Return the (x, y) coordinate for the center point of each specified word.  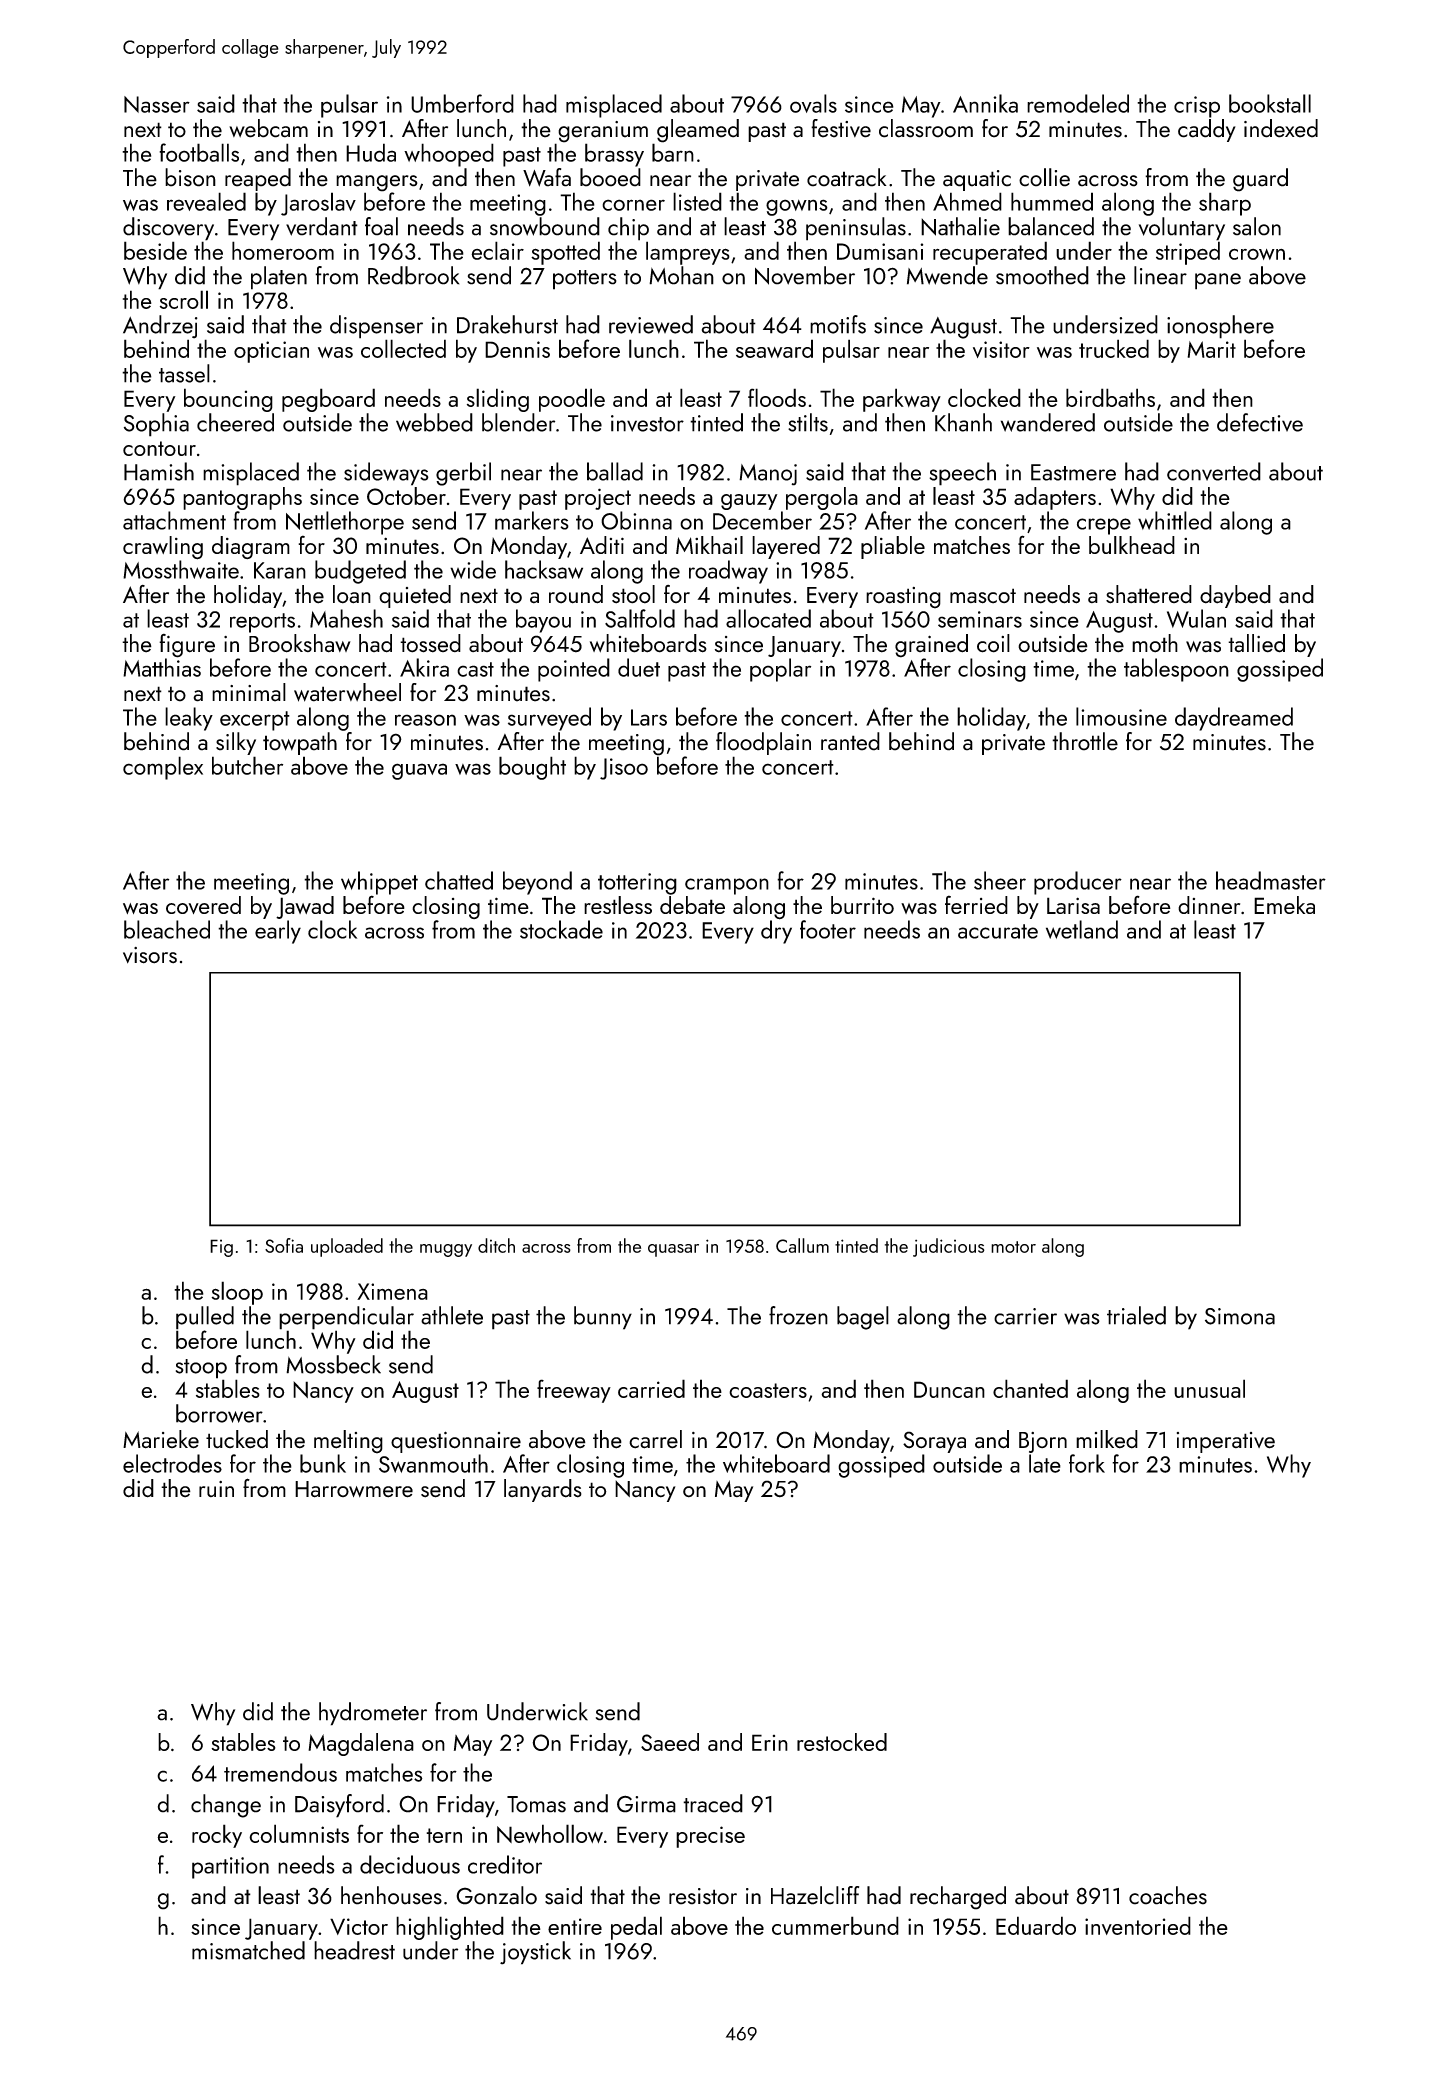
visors (150, 955)
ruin (216, 1489)
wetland (1082, 929)
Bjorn (1043, 1442)
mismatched (248, 1950)
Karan (280, 570)
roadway (728, 572)
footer (828, 929)
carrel (655, 1439)
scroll (184, 299)
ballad (615, 471)
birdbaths (1110, 397)
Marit (1211, 349)
